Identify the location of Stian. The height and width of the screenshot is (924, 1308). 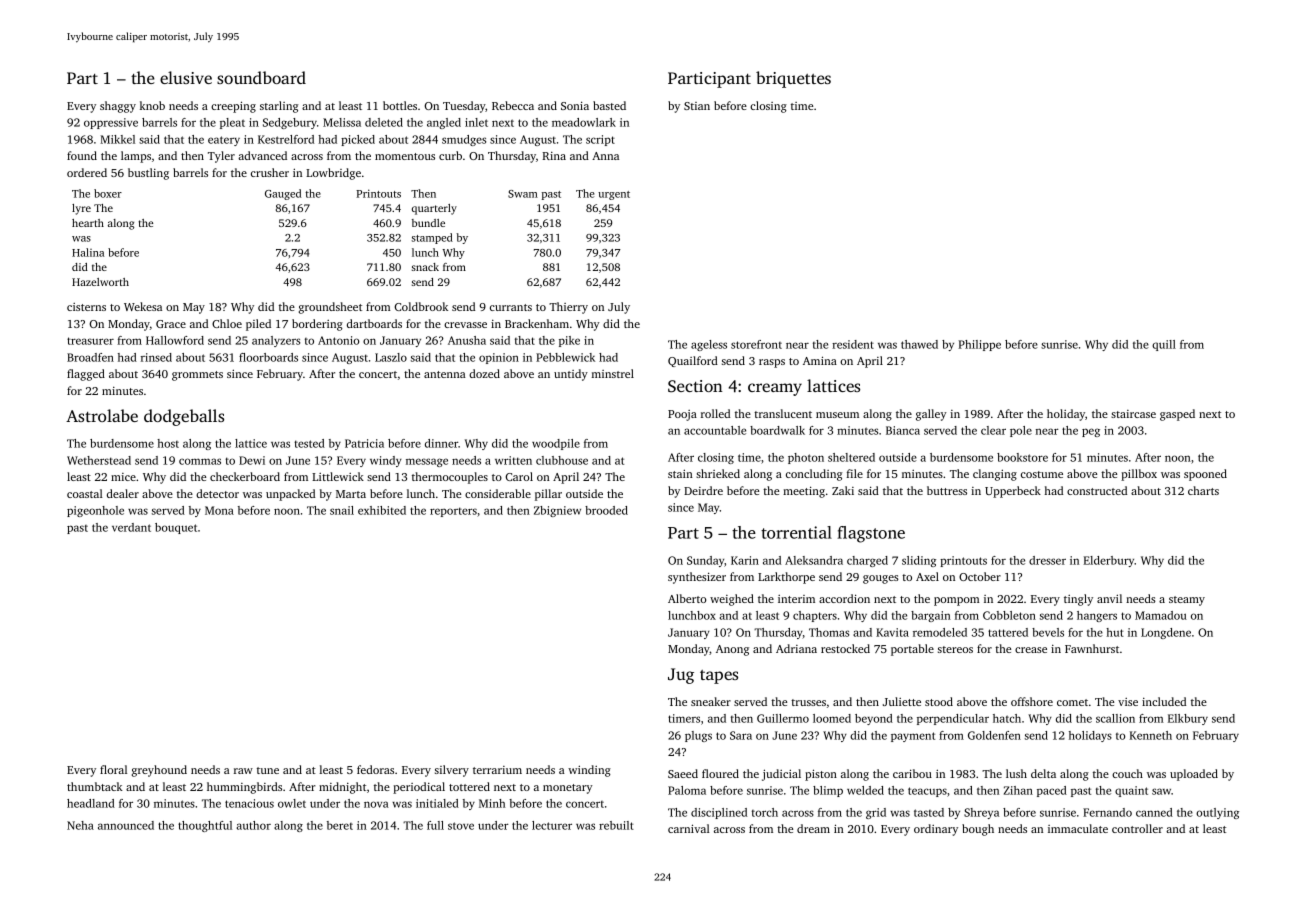
(697, 106).
